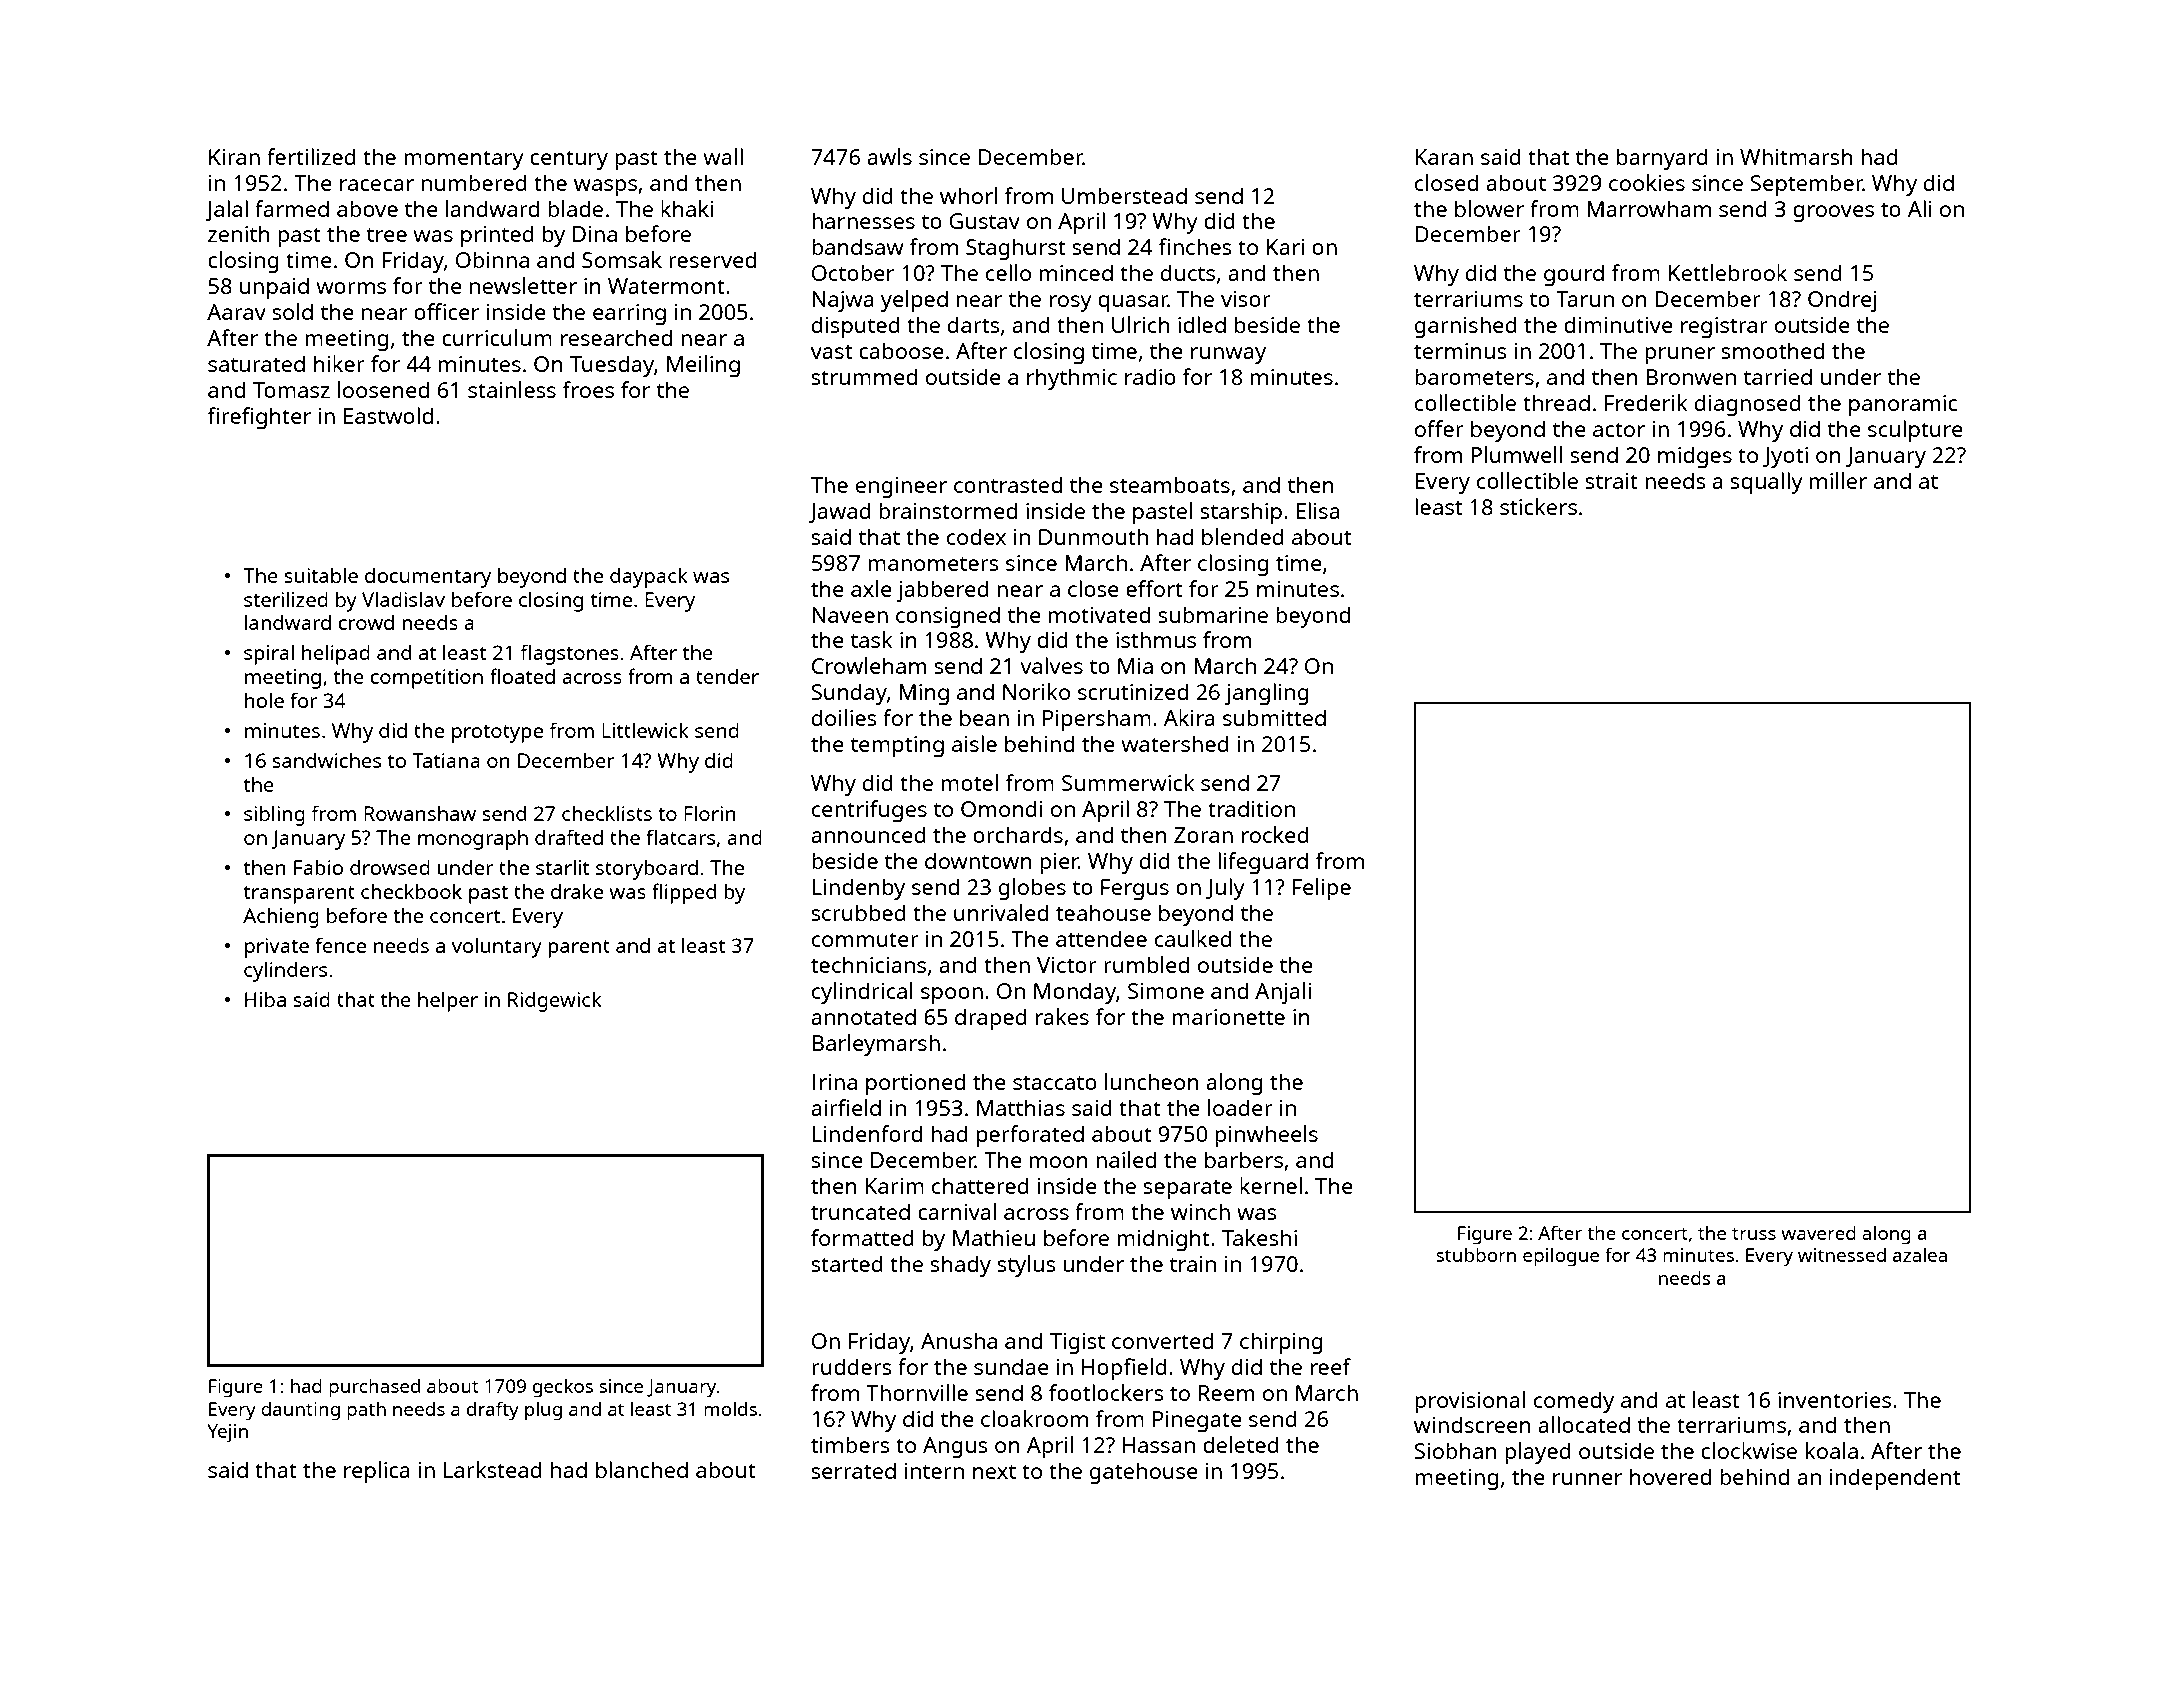 This image has width=2178, height=1683. Describe the element at coordinates (889, 156) in the image. I see `awls` at that location.
